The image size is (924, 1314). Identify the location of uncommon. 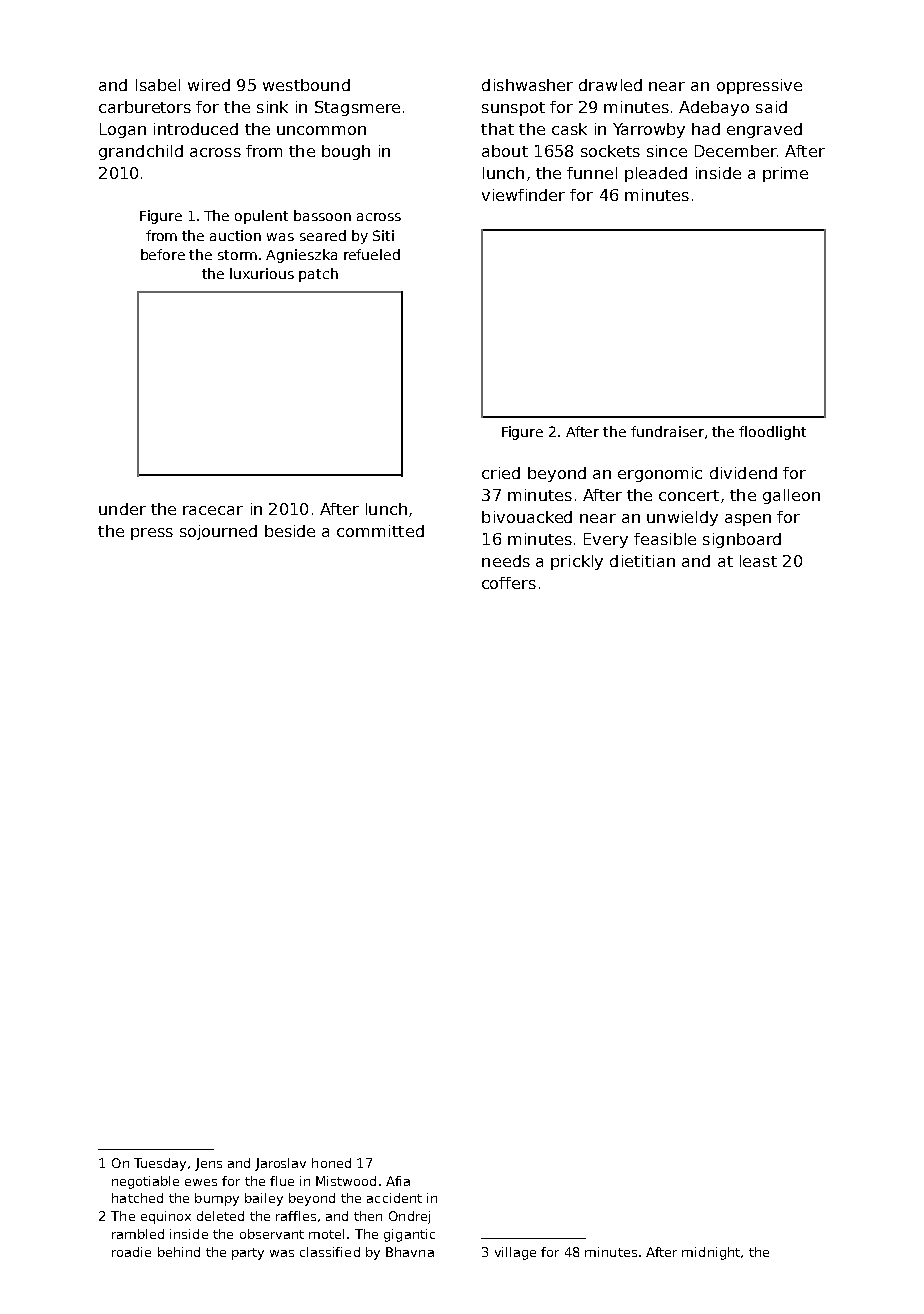
(321, 130).
